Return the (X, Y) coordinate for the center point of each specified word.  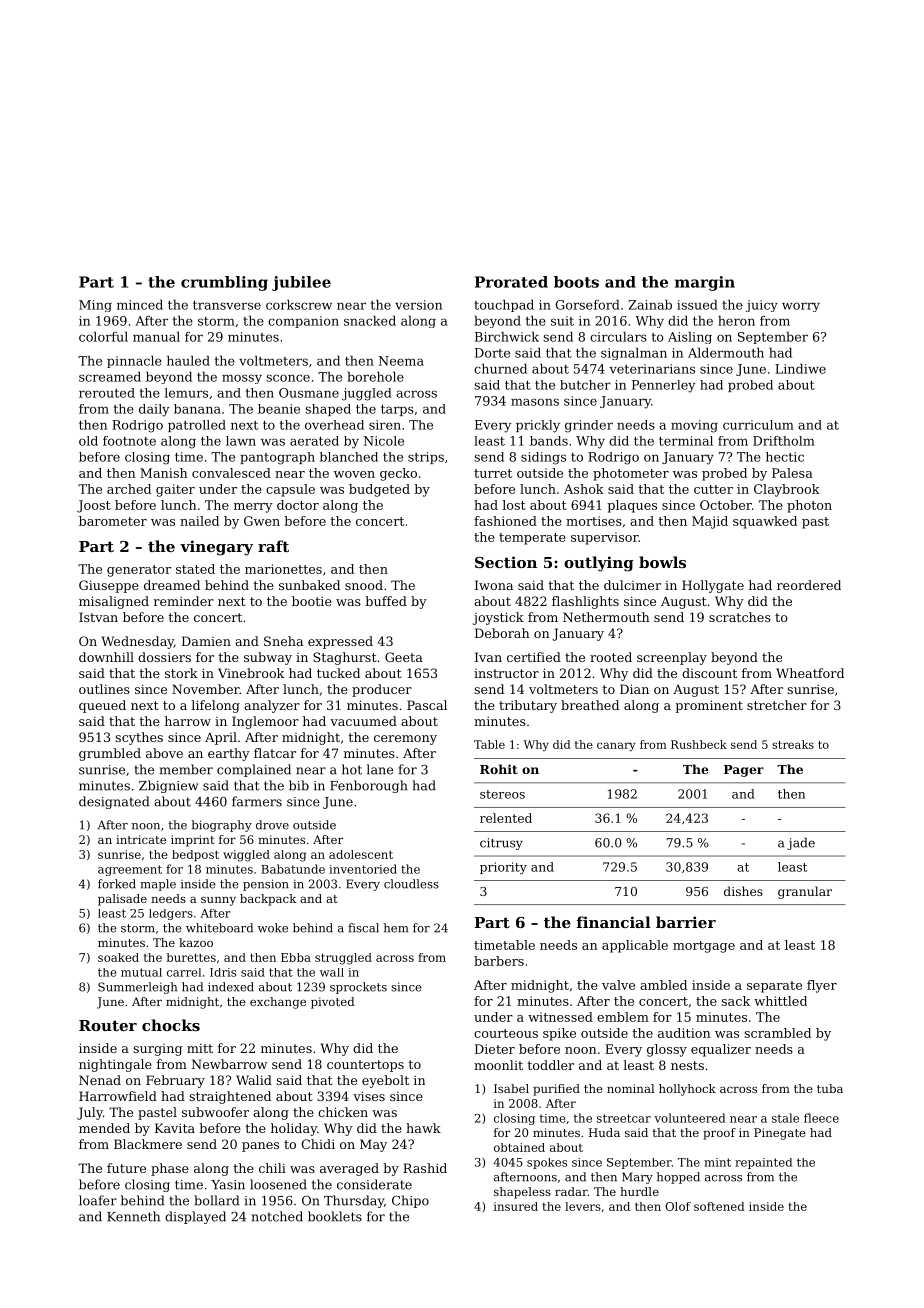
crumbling (224, 283)
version (418, 305)
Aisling (690, 338)
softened (719, 1206)
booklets (335, 1216)
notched (277, 1216)
